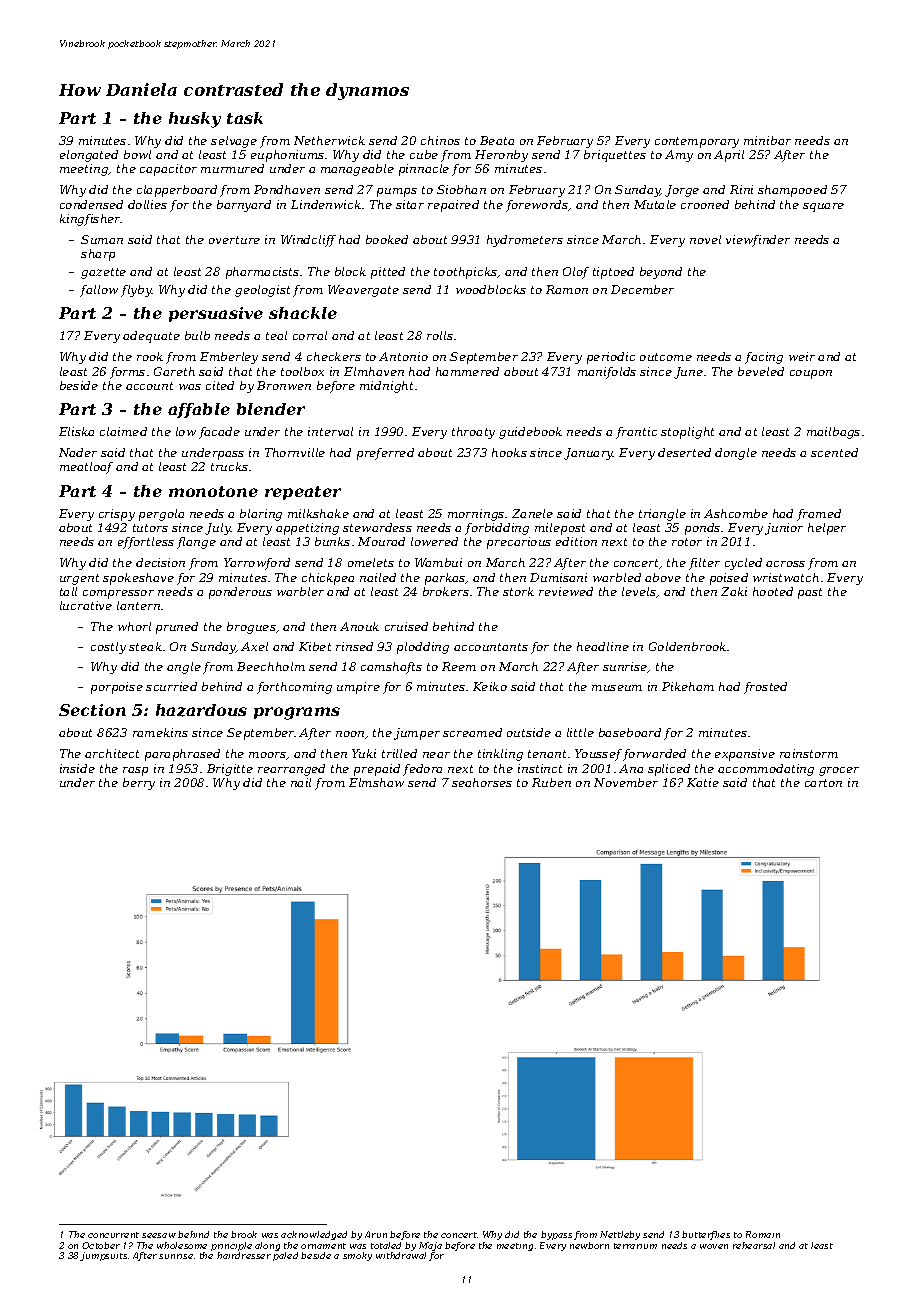 The height and width of the screenshot is (1308, 924). Describe the element at coordinates (138, 605) in the screenshot. I see `lantern` at that location.
